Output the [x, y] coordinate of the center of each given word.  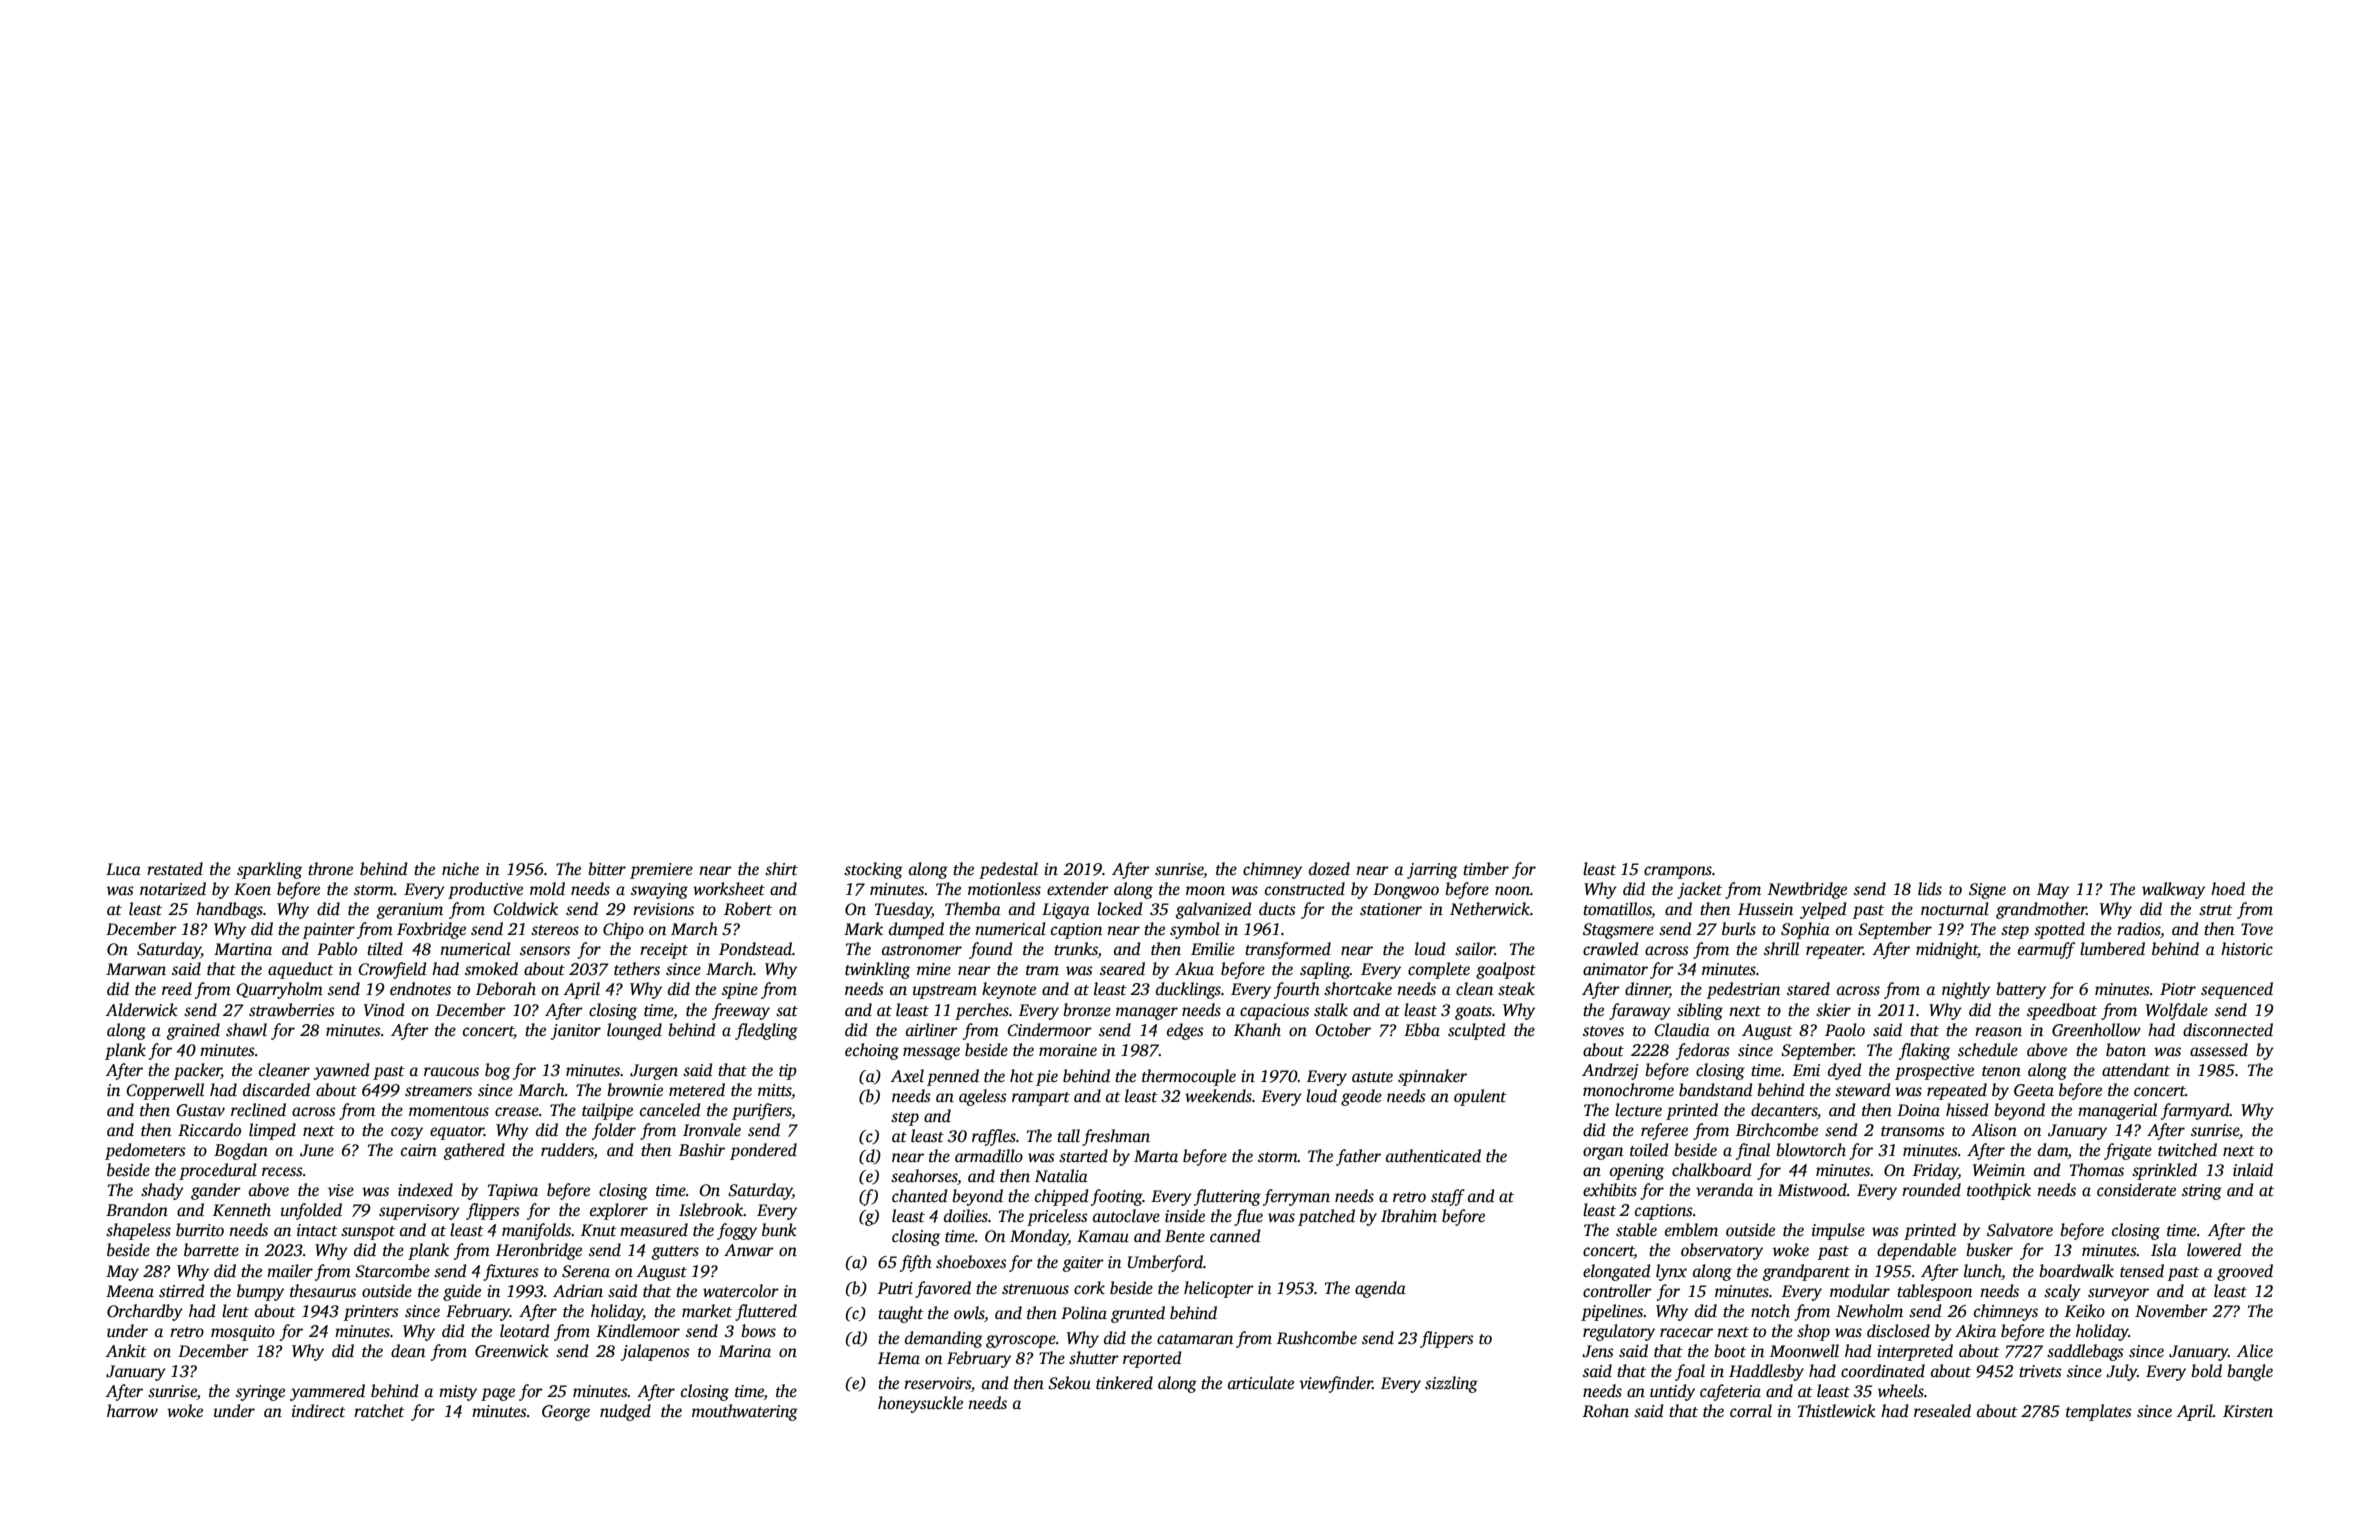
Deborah [506, 989]
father [1358, 1157]
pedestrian [1743, 990]
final [1753, 1151]
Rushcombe [1316, 1338]
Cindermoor [1049, 1030]
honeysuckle [920, 1404]
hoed [2228, 889]
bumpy [260, 1292]
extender [1078, 889]
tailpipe [607, 1111]
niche [460, 869]
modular [1860, 1291]
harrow [132, 1411]
